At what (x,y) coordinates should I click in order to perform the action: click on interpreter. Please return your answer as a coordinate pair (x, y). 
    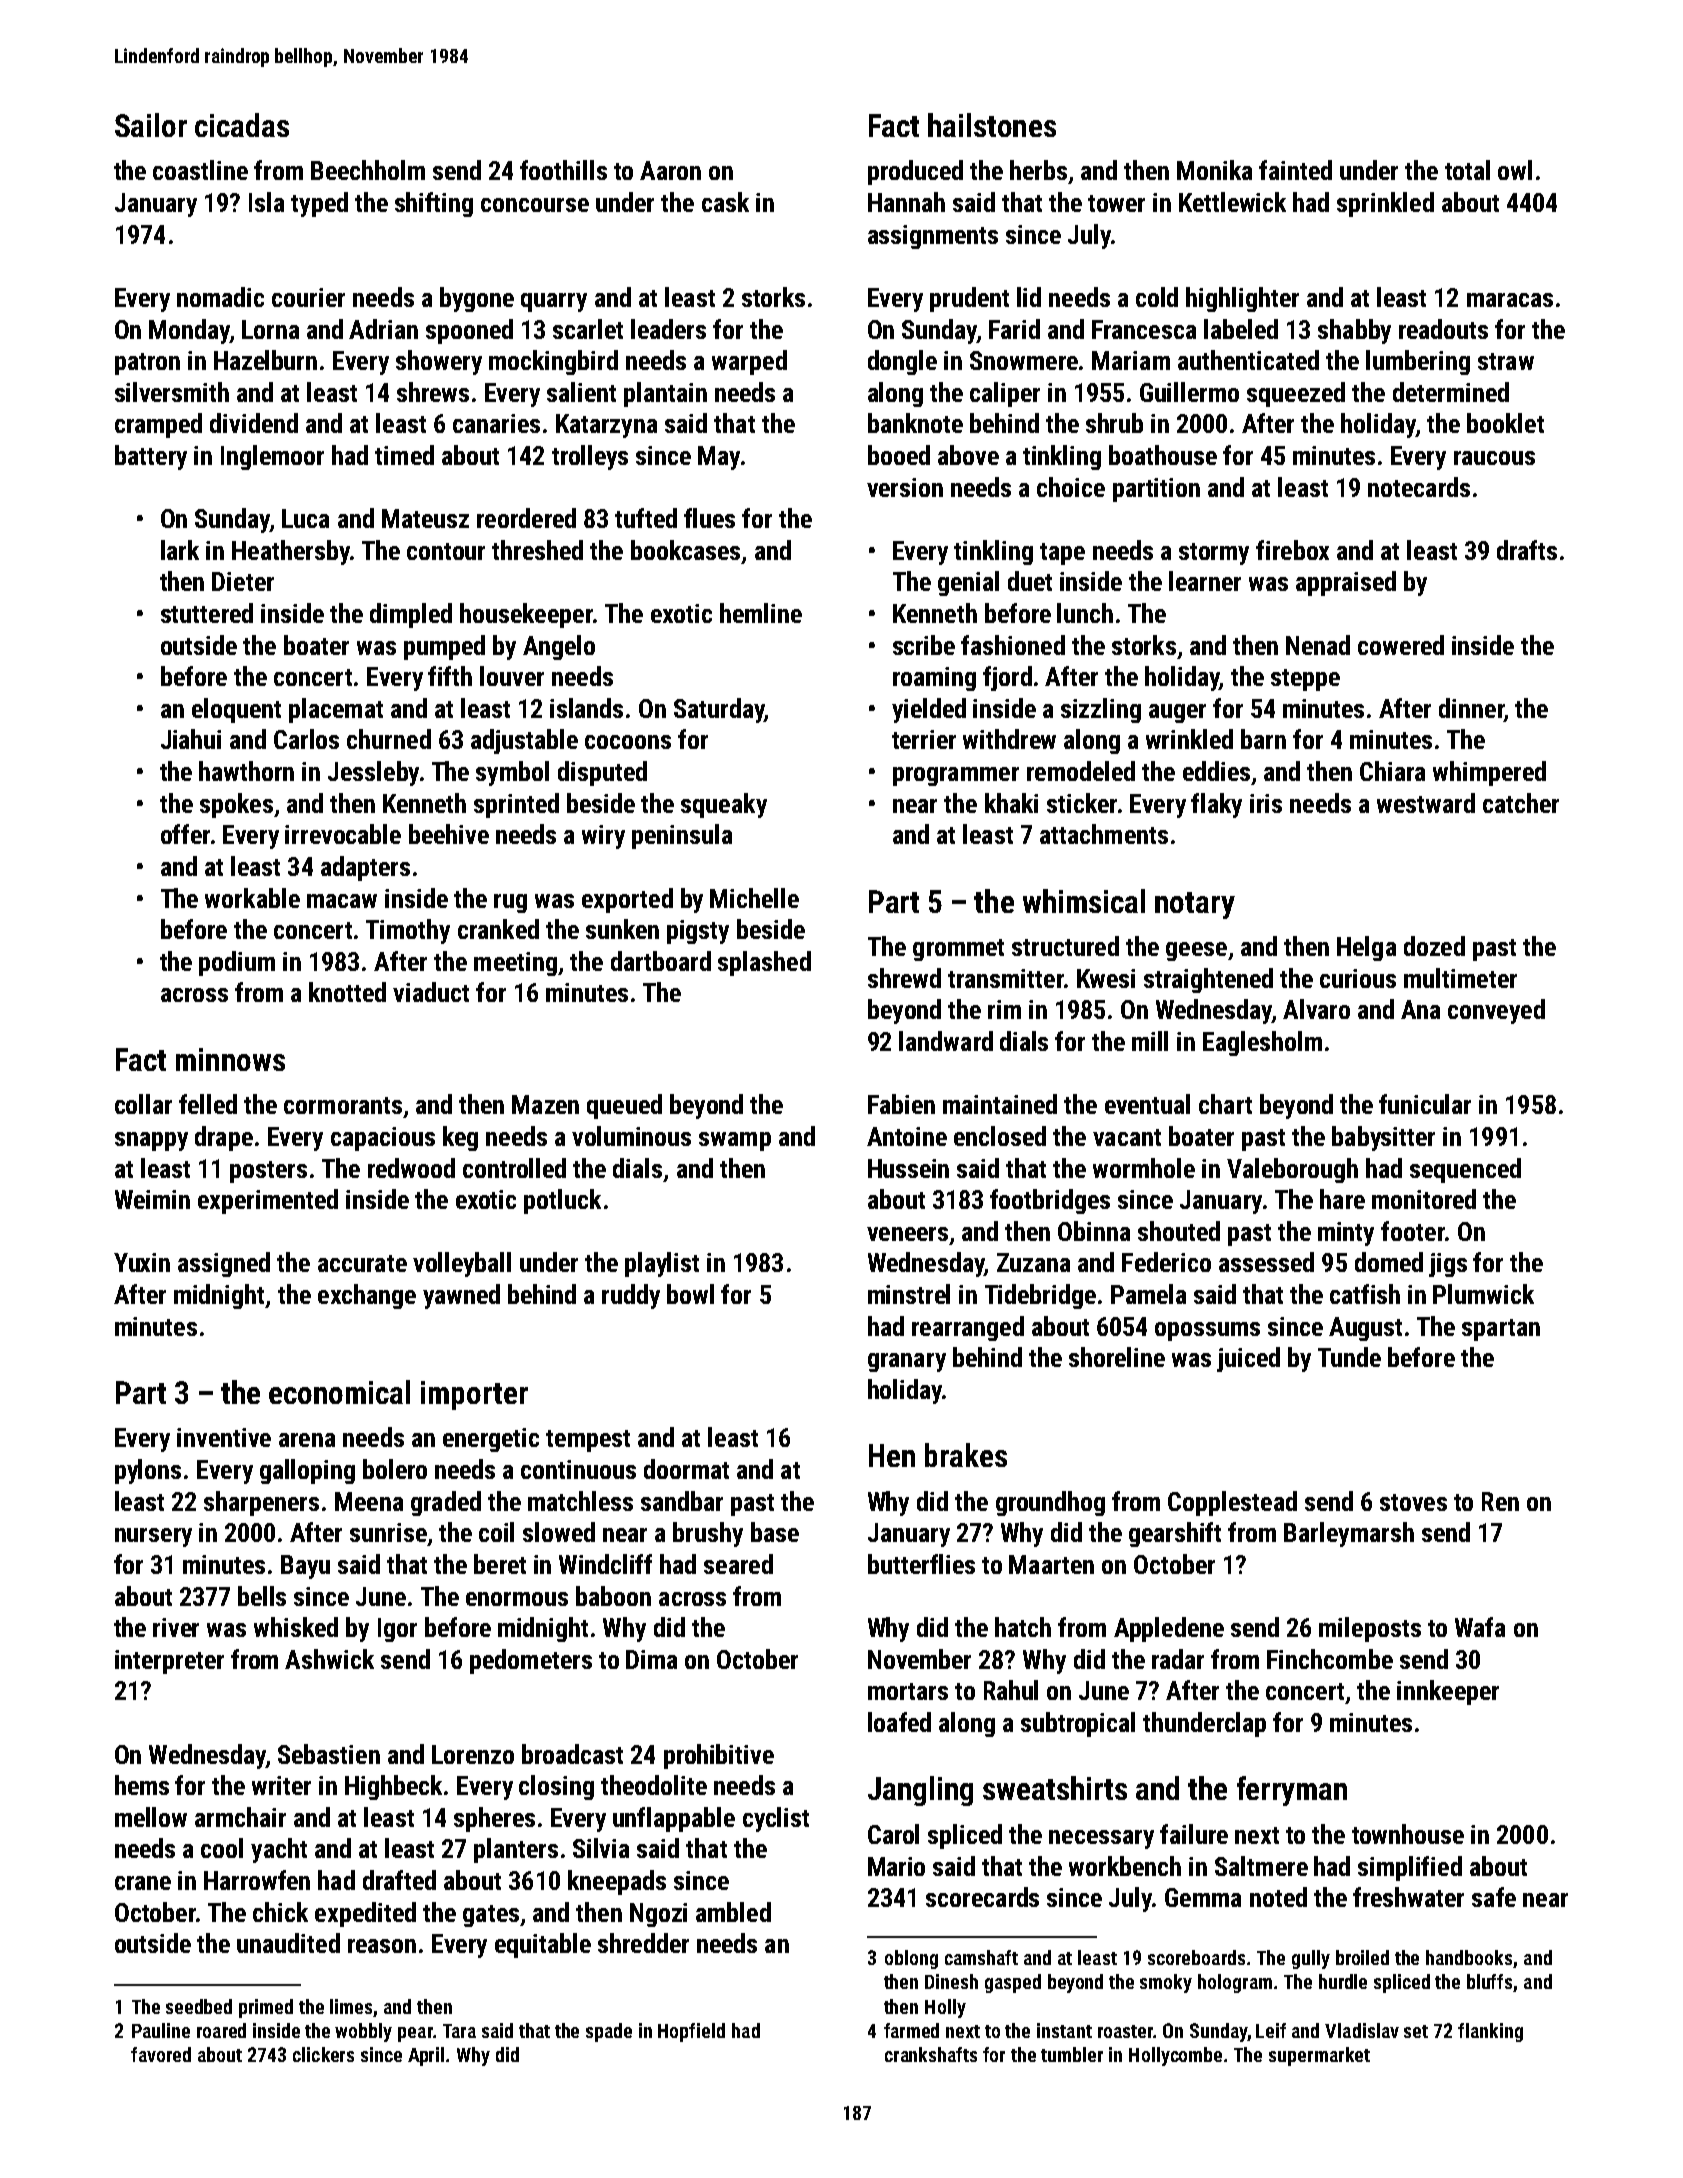
    Looking at the image, I should click on (169, 1662).
